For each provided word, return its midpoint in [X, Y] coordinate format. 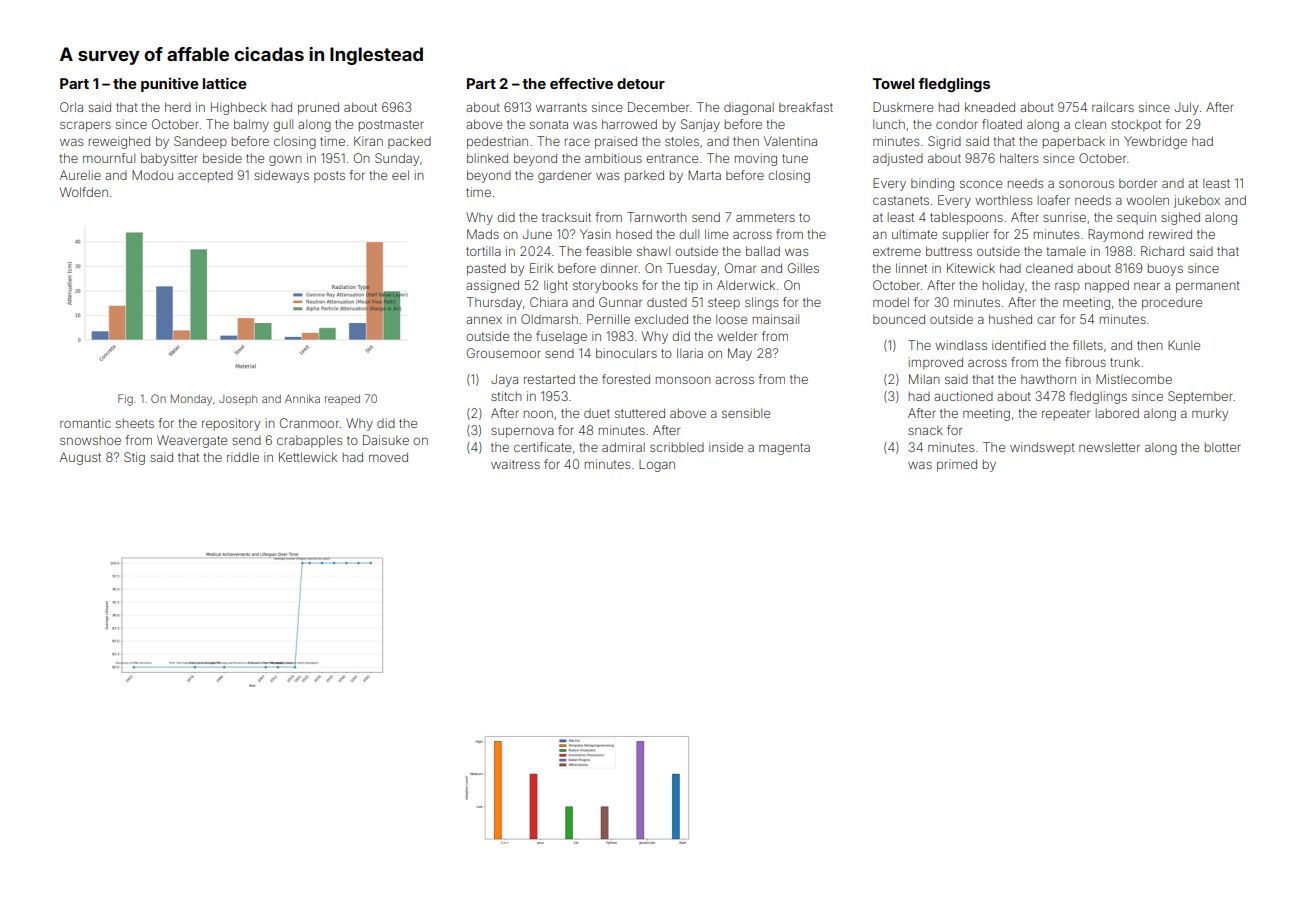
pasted [486, 270]
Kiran [368, 141]
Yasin [595, 234]
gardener [564, 177]
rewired [1170, 234]
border [1138, 183]
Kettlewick [308, 457]
